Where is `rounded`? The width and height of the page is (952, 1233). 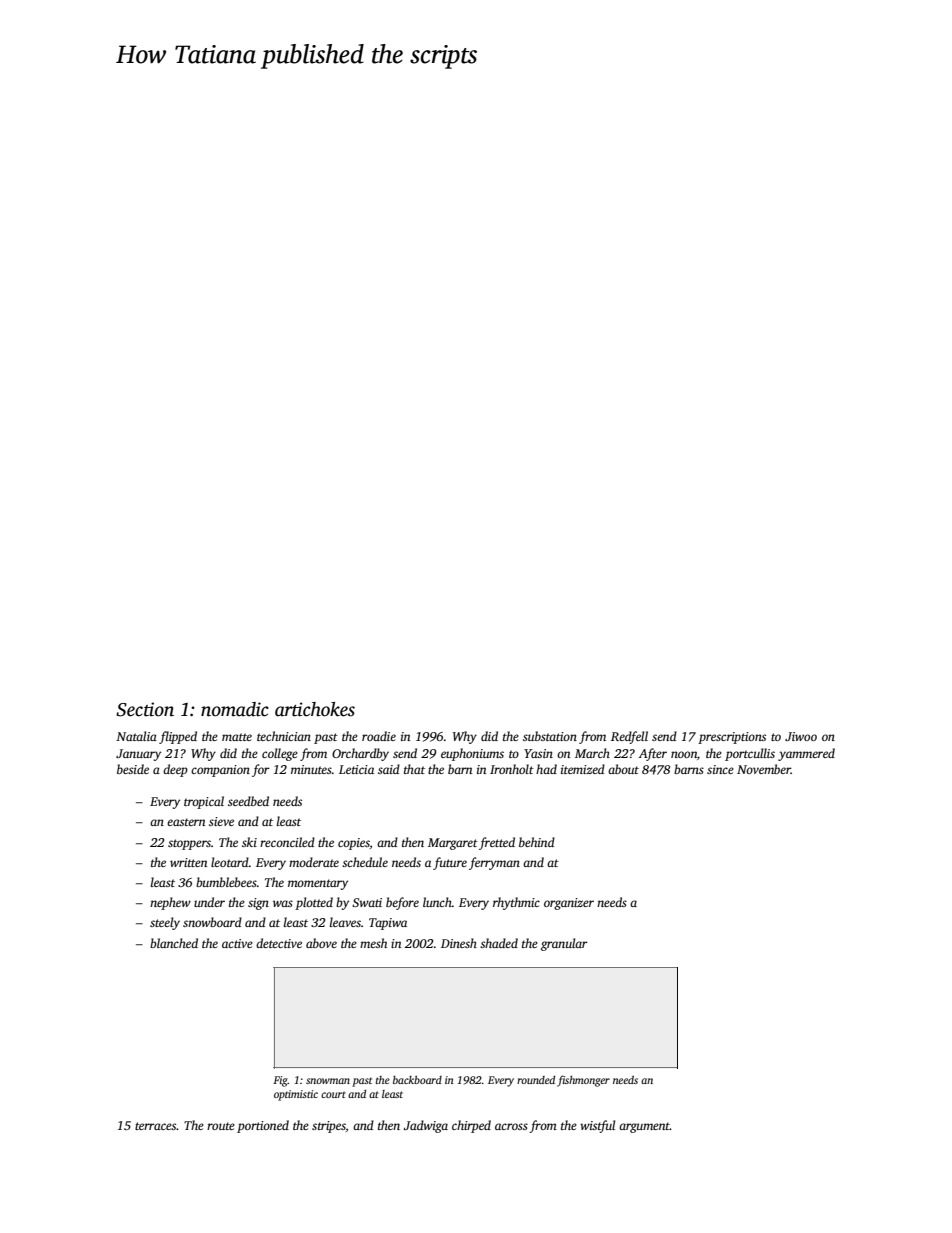 rounded is located at coordinates (536, 1080).
